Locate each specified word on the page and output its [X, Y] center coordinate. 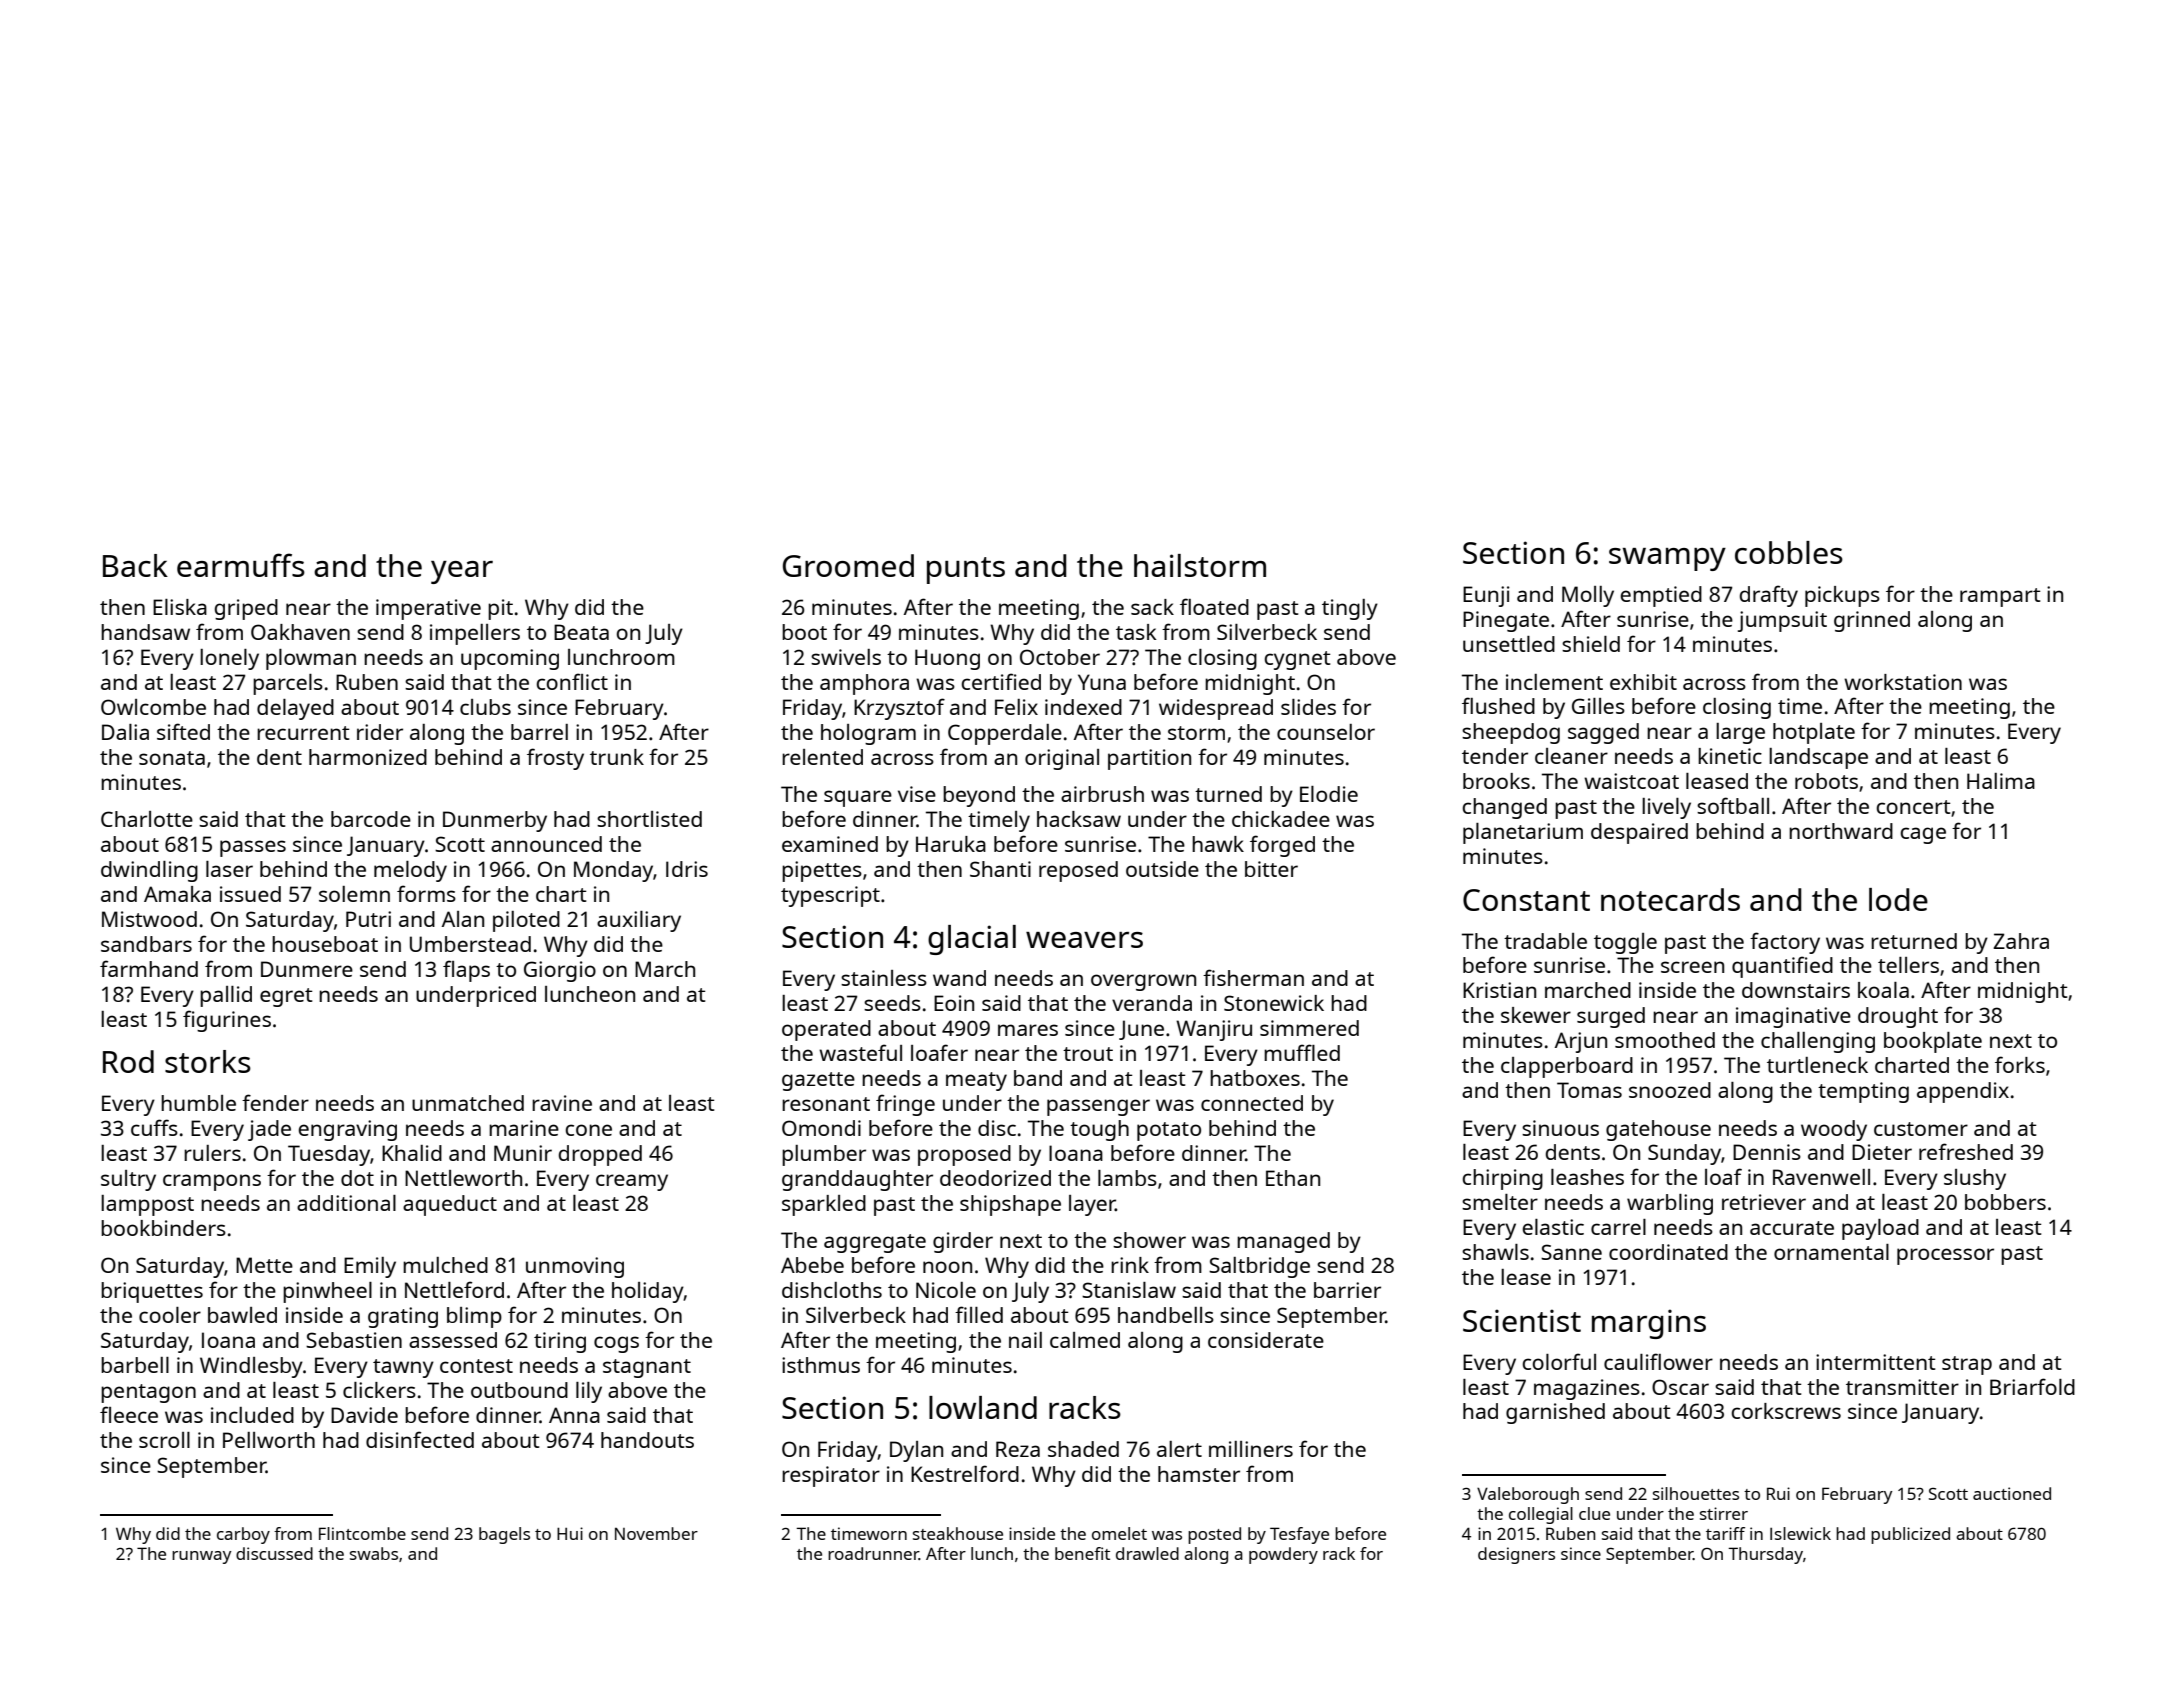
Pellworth [269, 1440]
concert [1913, 807]
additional [346, 1203]
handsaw [145, 632]
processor [1945, 1256]
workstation [1903, 682]
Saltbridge [1259, 1267]
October [1060, 657]
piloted [526, 921]
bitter [1271, 869]
